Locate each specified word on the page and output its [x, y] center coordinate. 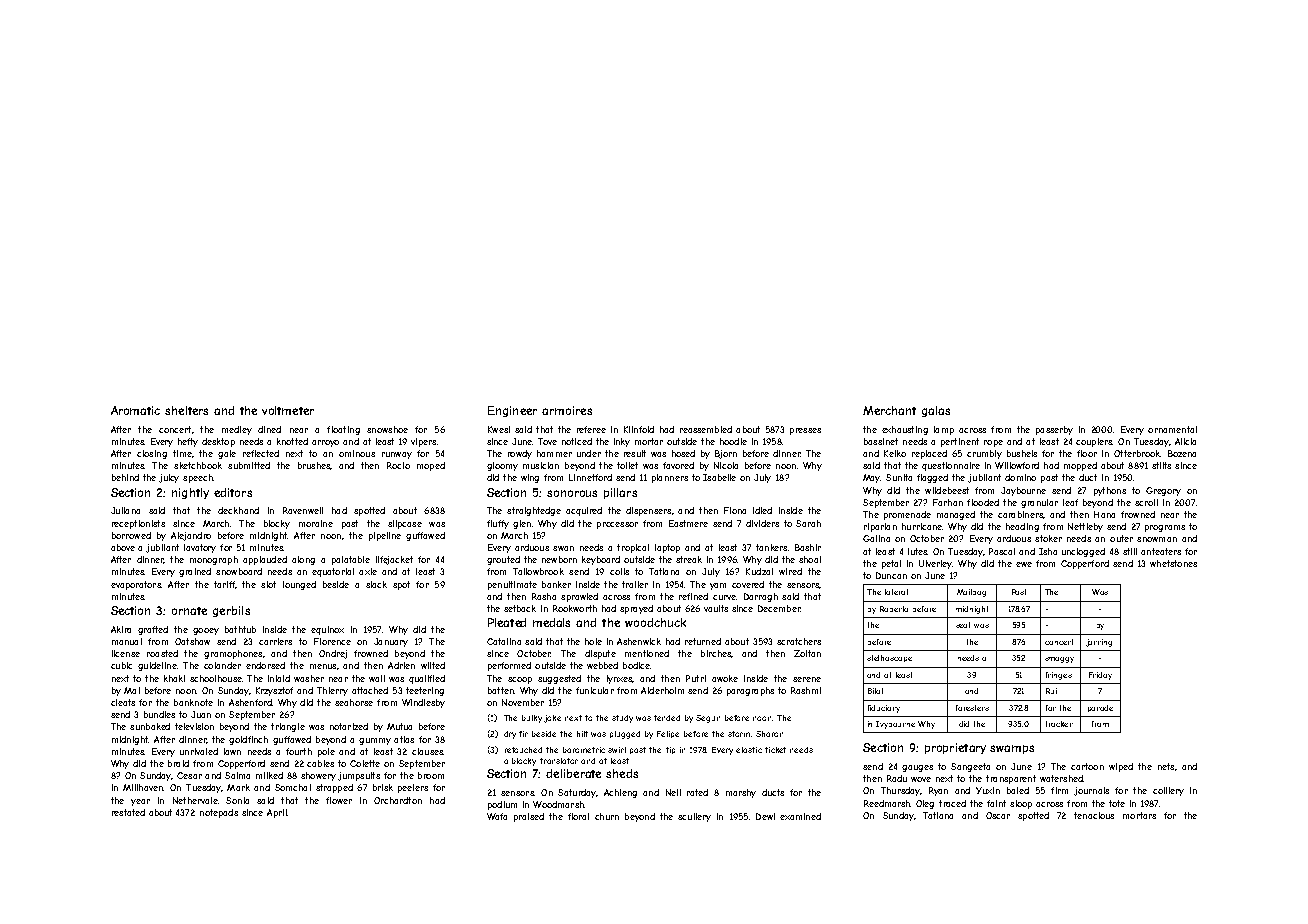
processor [617, 525]
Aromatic [135, 410]
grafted [153, 630]
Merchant [889, 410]
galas [936, 411]
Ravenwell [303, 510]
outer [1121, 538]
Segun [708, 719]
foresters [972, 708]
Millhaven [143, 787]
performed [509, 666]
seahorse [354, 702]
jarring [1099, 643]
